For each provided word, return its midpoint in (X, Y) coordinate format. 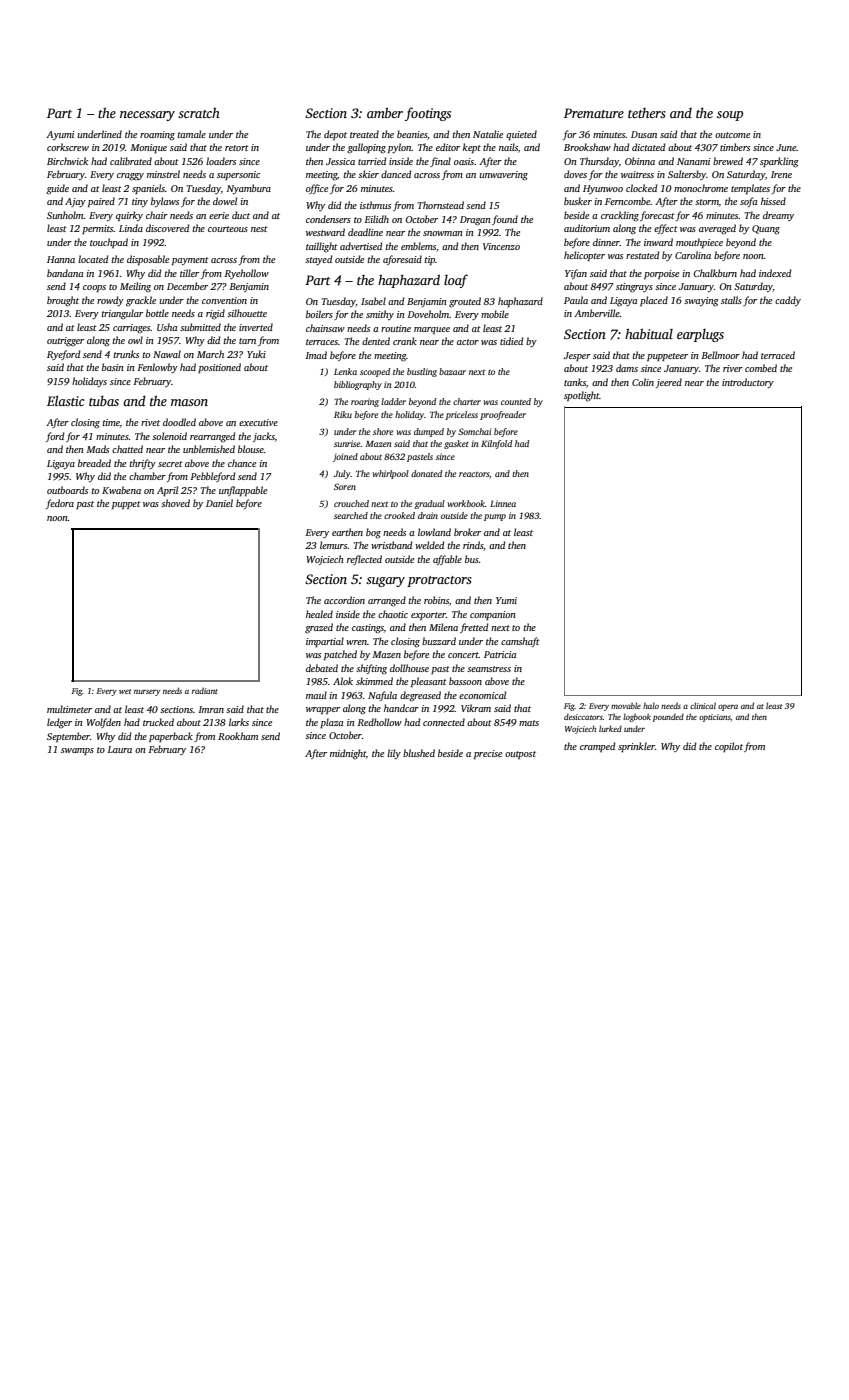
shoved (175, 503)
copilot (729, 747)
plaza (331, 723)
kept (472, 148)
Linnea (503, 503)
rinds (473, 545)
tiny (140, 202)
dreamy (778, 216)
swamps (77, 751)
